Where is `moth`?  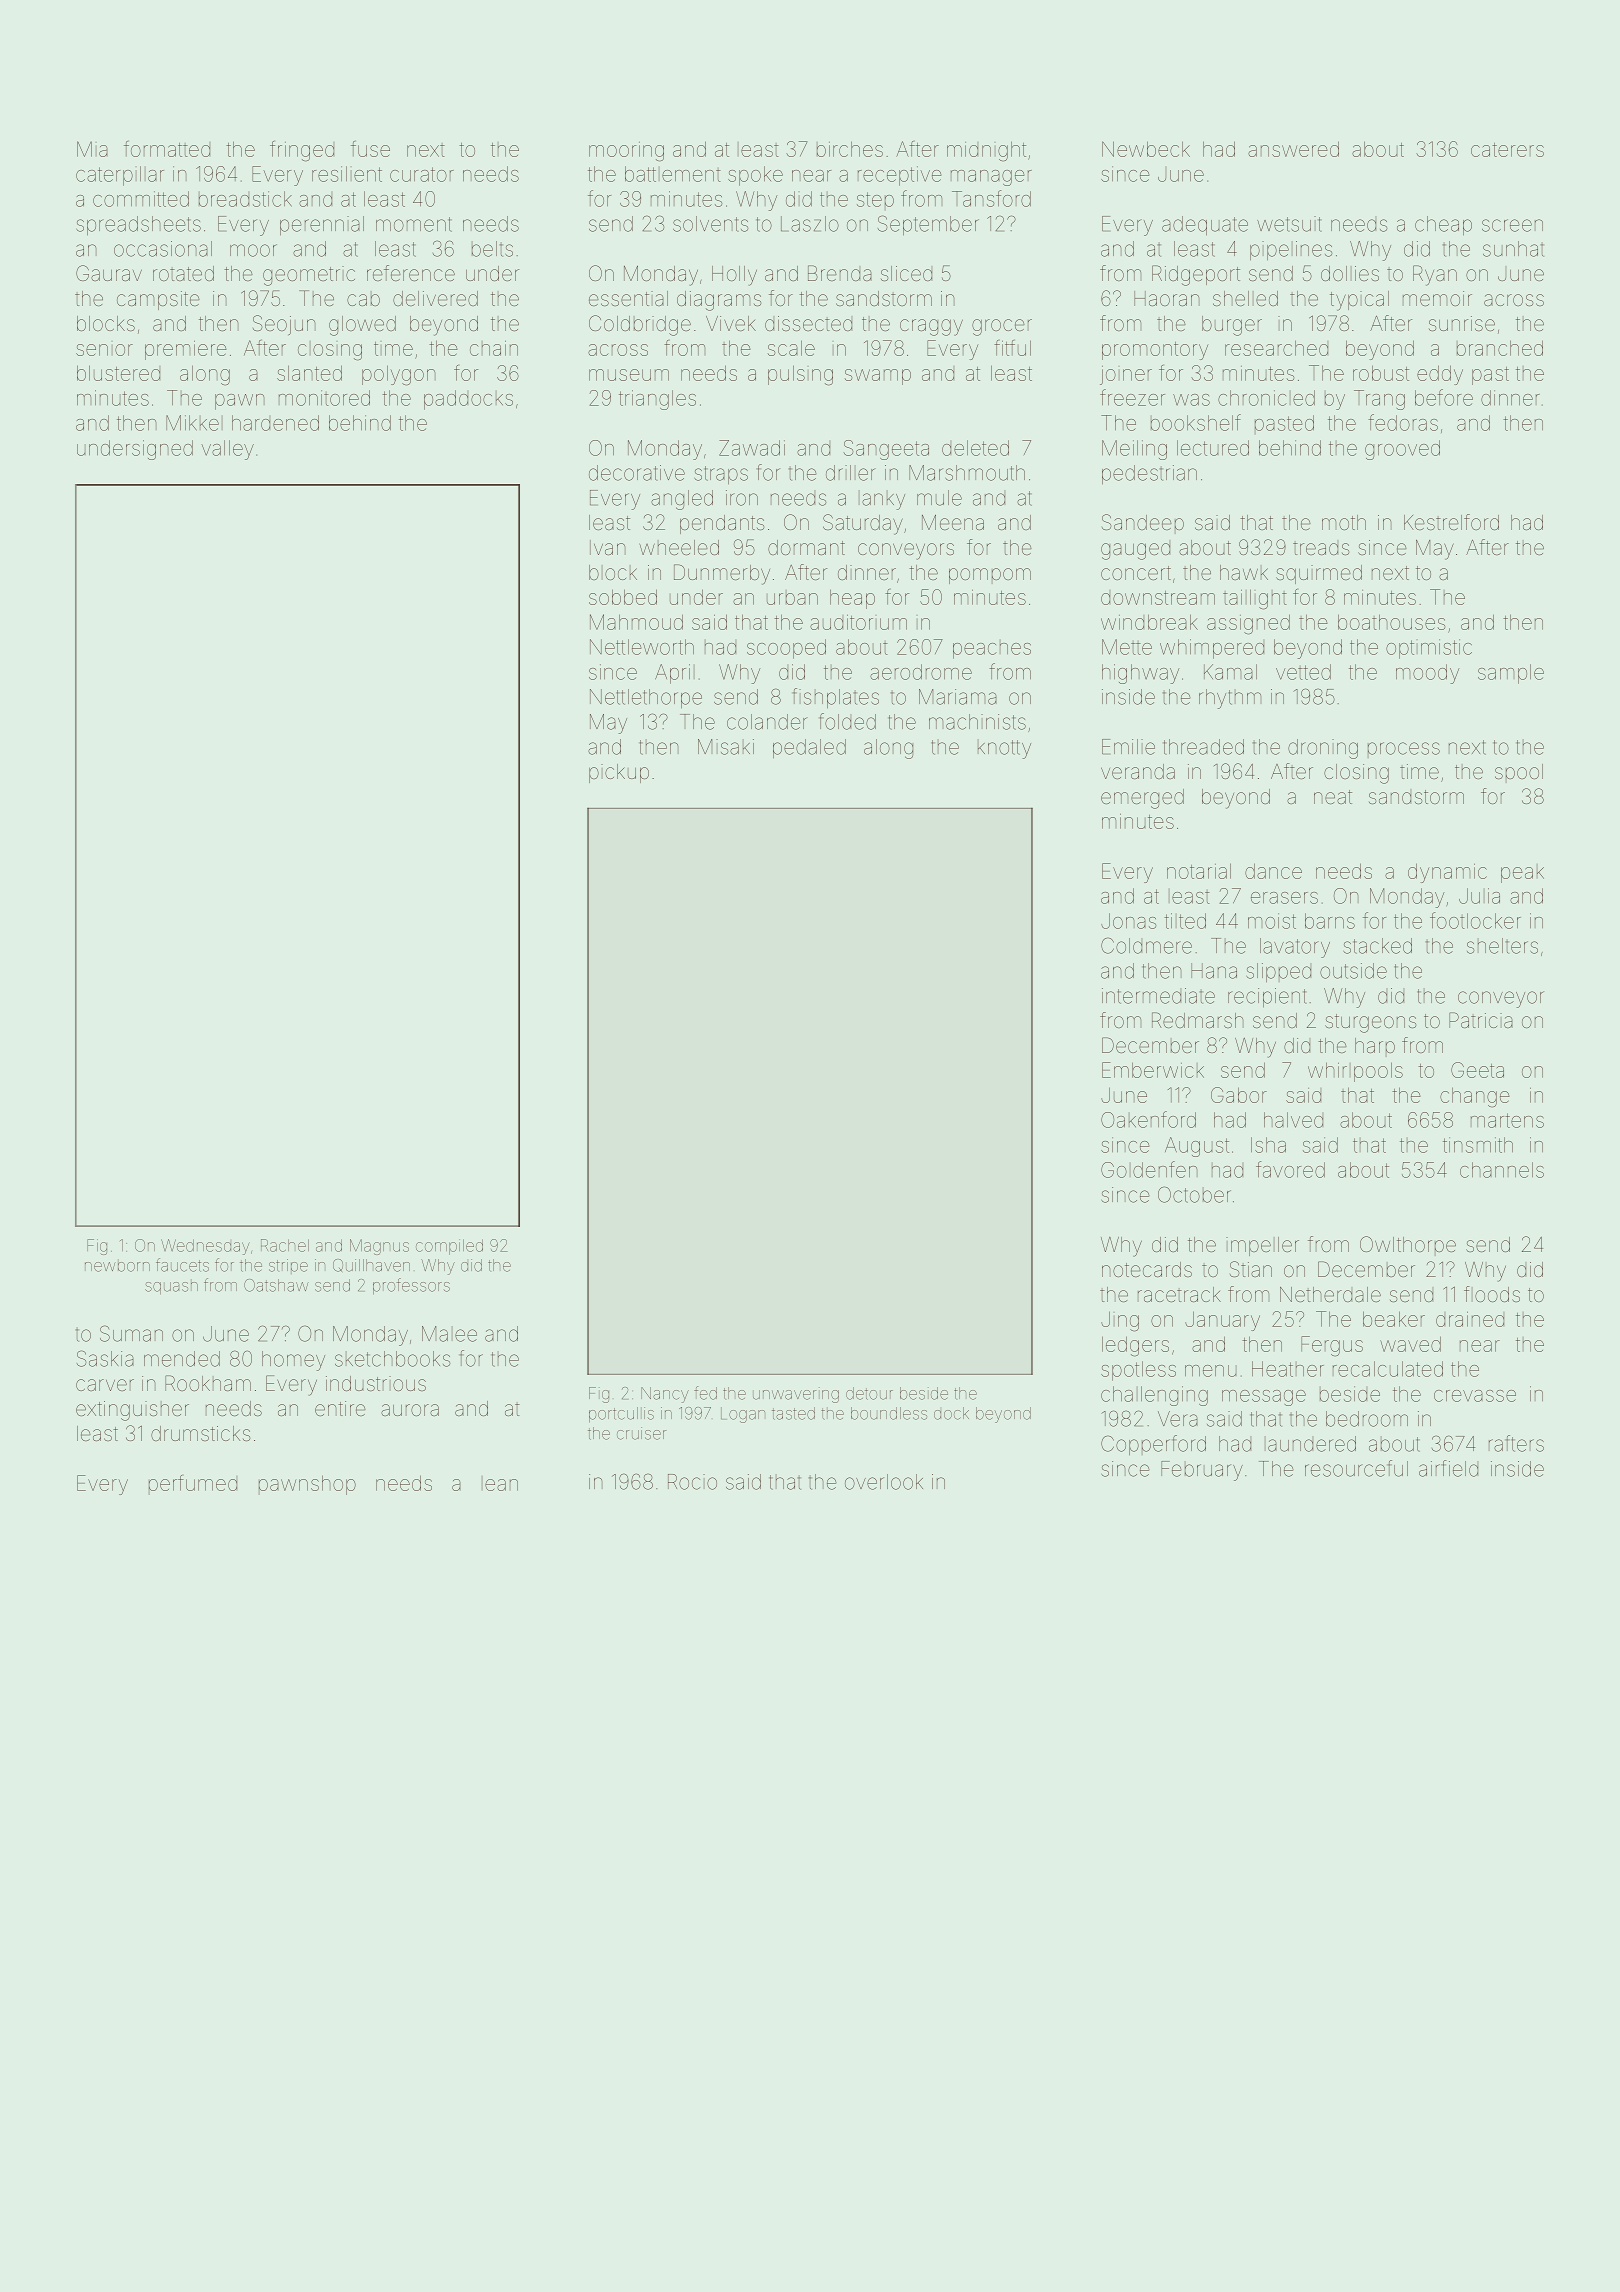
moth is located at coordinates (1344, 522).
